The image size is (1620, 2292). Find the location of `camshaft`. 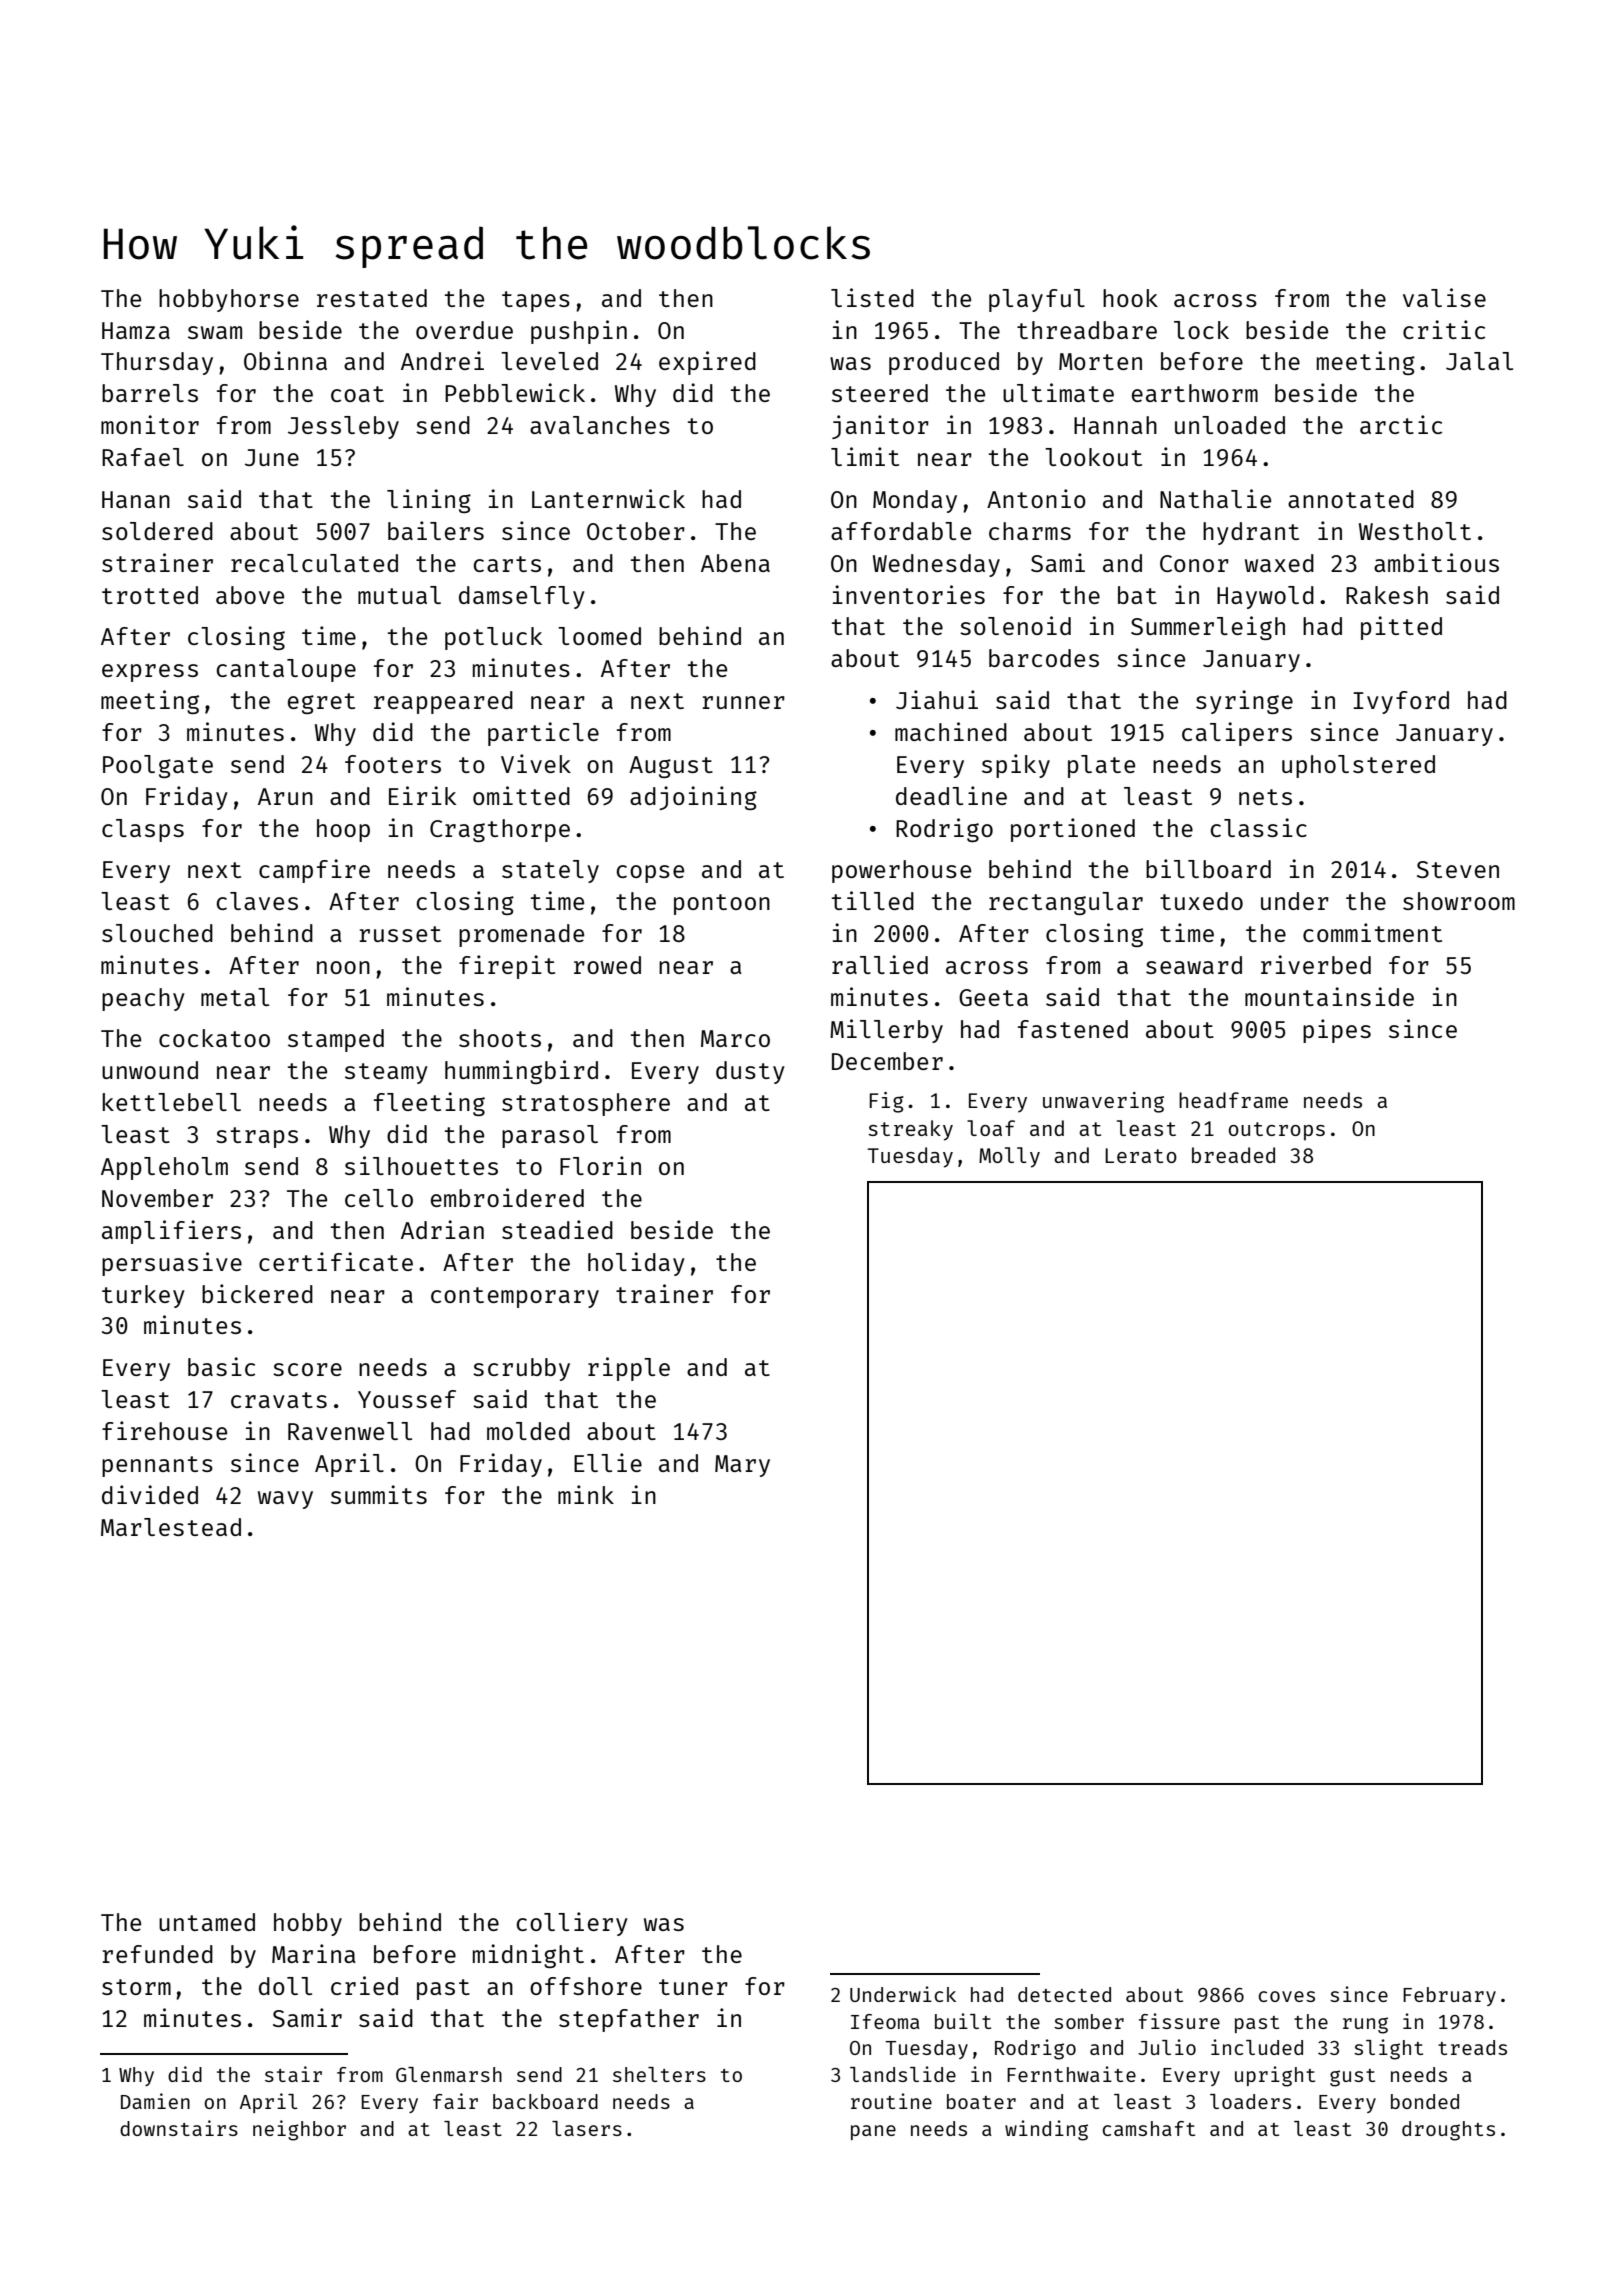

camshaft is located at coordinates (1148, 2128).
